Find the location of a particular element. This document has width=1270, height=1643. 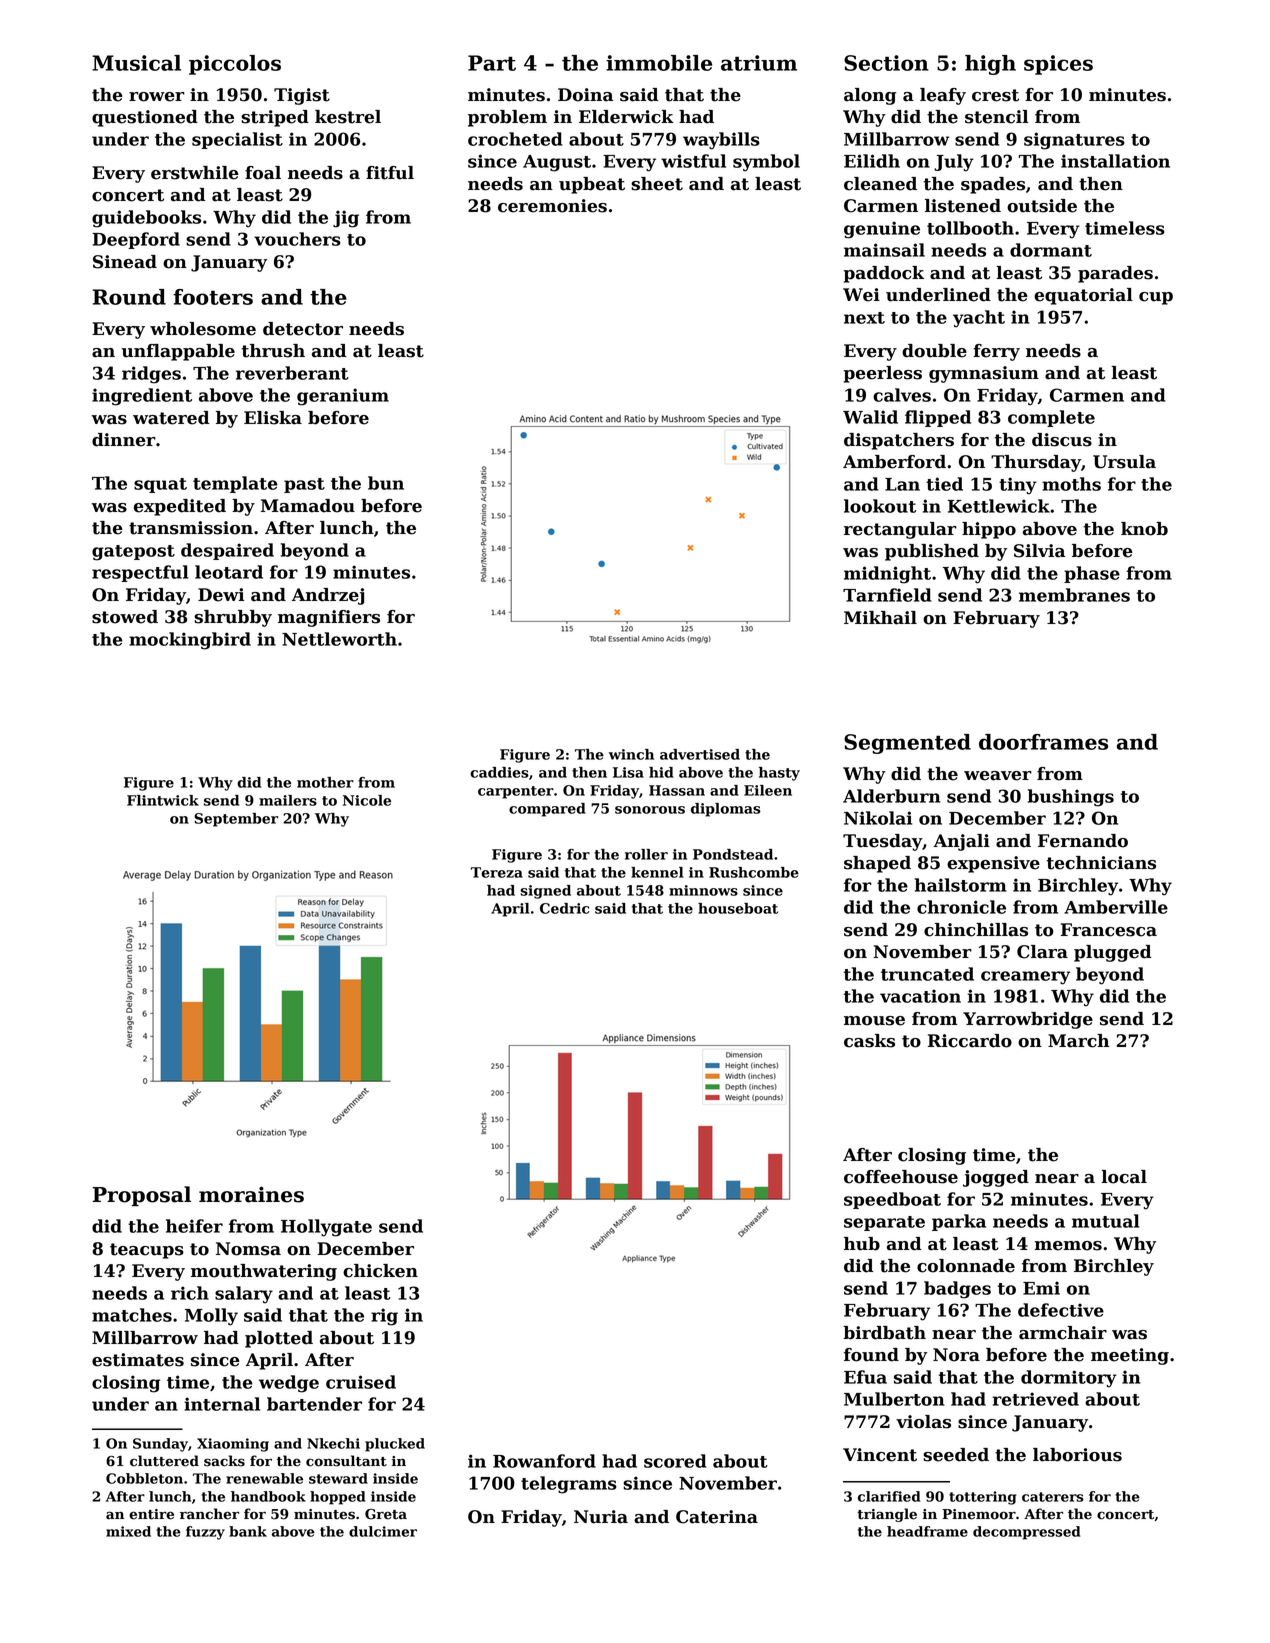

Part is located at coordinates (492, 63).
